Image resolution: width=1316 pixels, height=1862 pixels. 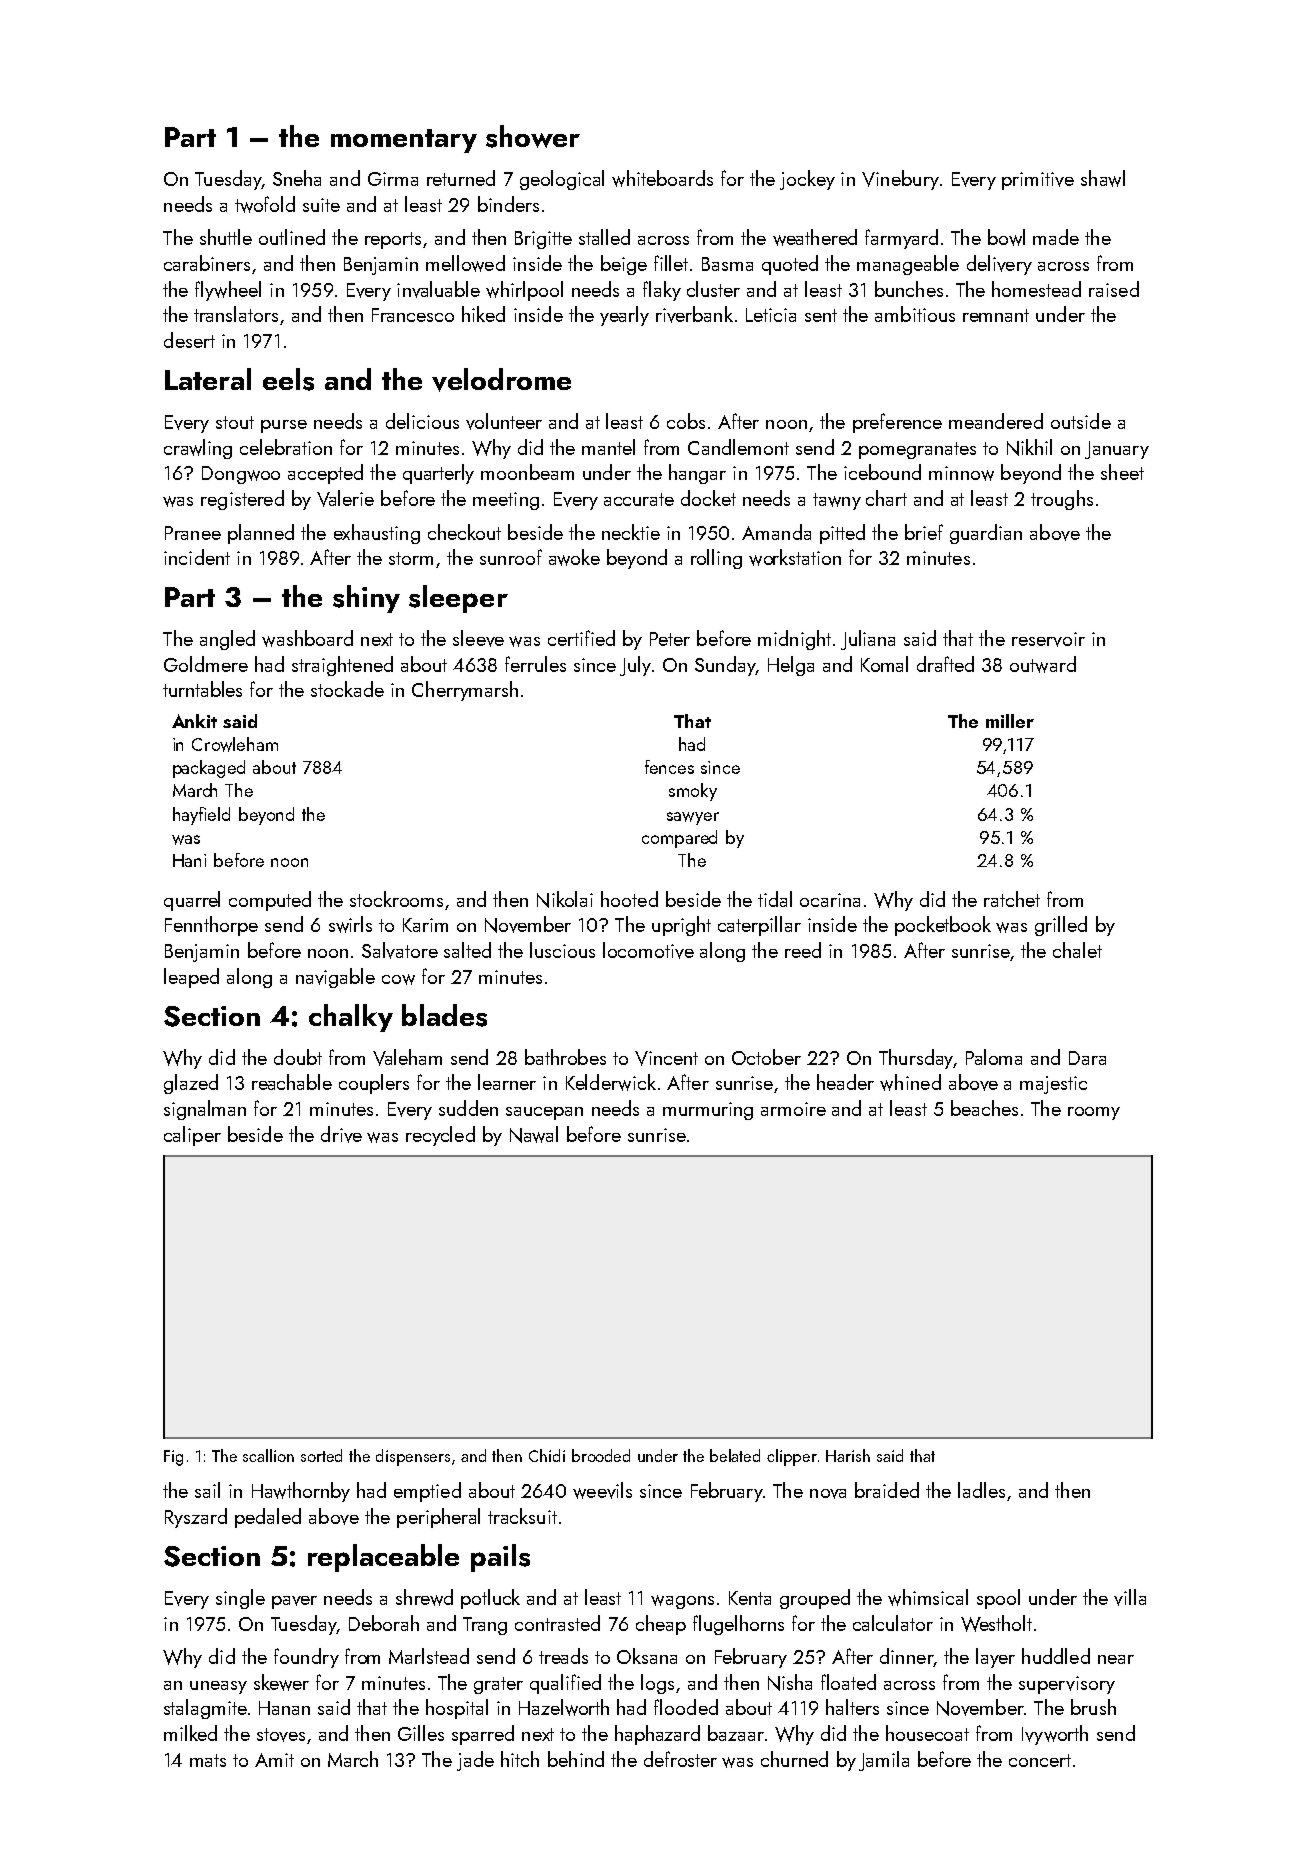 I want to click on shower, so click(x=533, y=136).
